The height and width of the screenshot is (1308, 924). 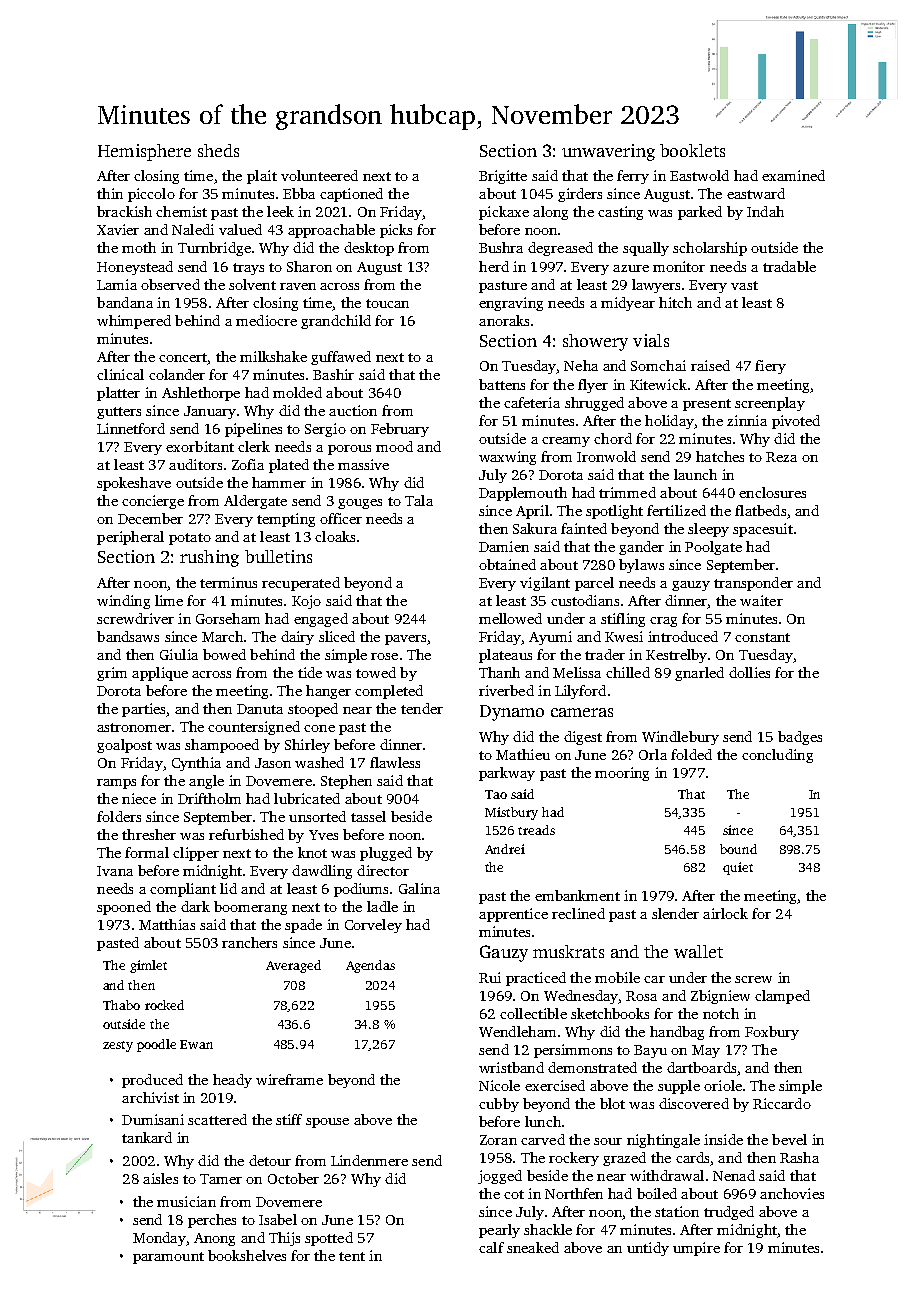 What do you see at coordinates (677, 1033) in the screenshot?
I see `handbag` at bounding box center [677, 1033].
